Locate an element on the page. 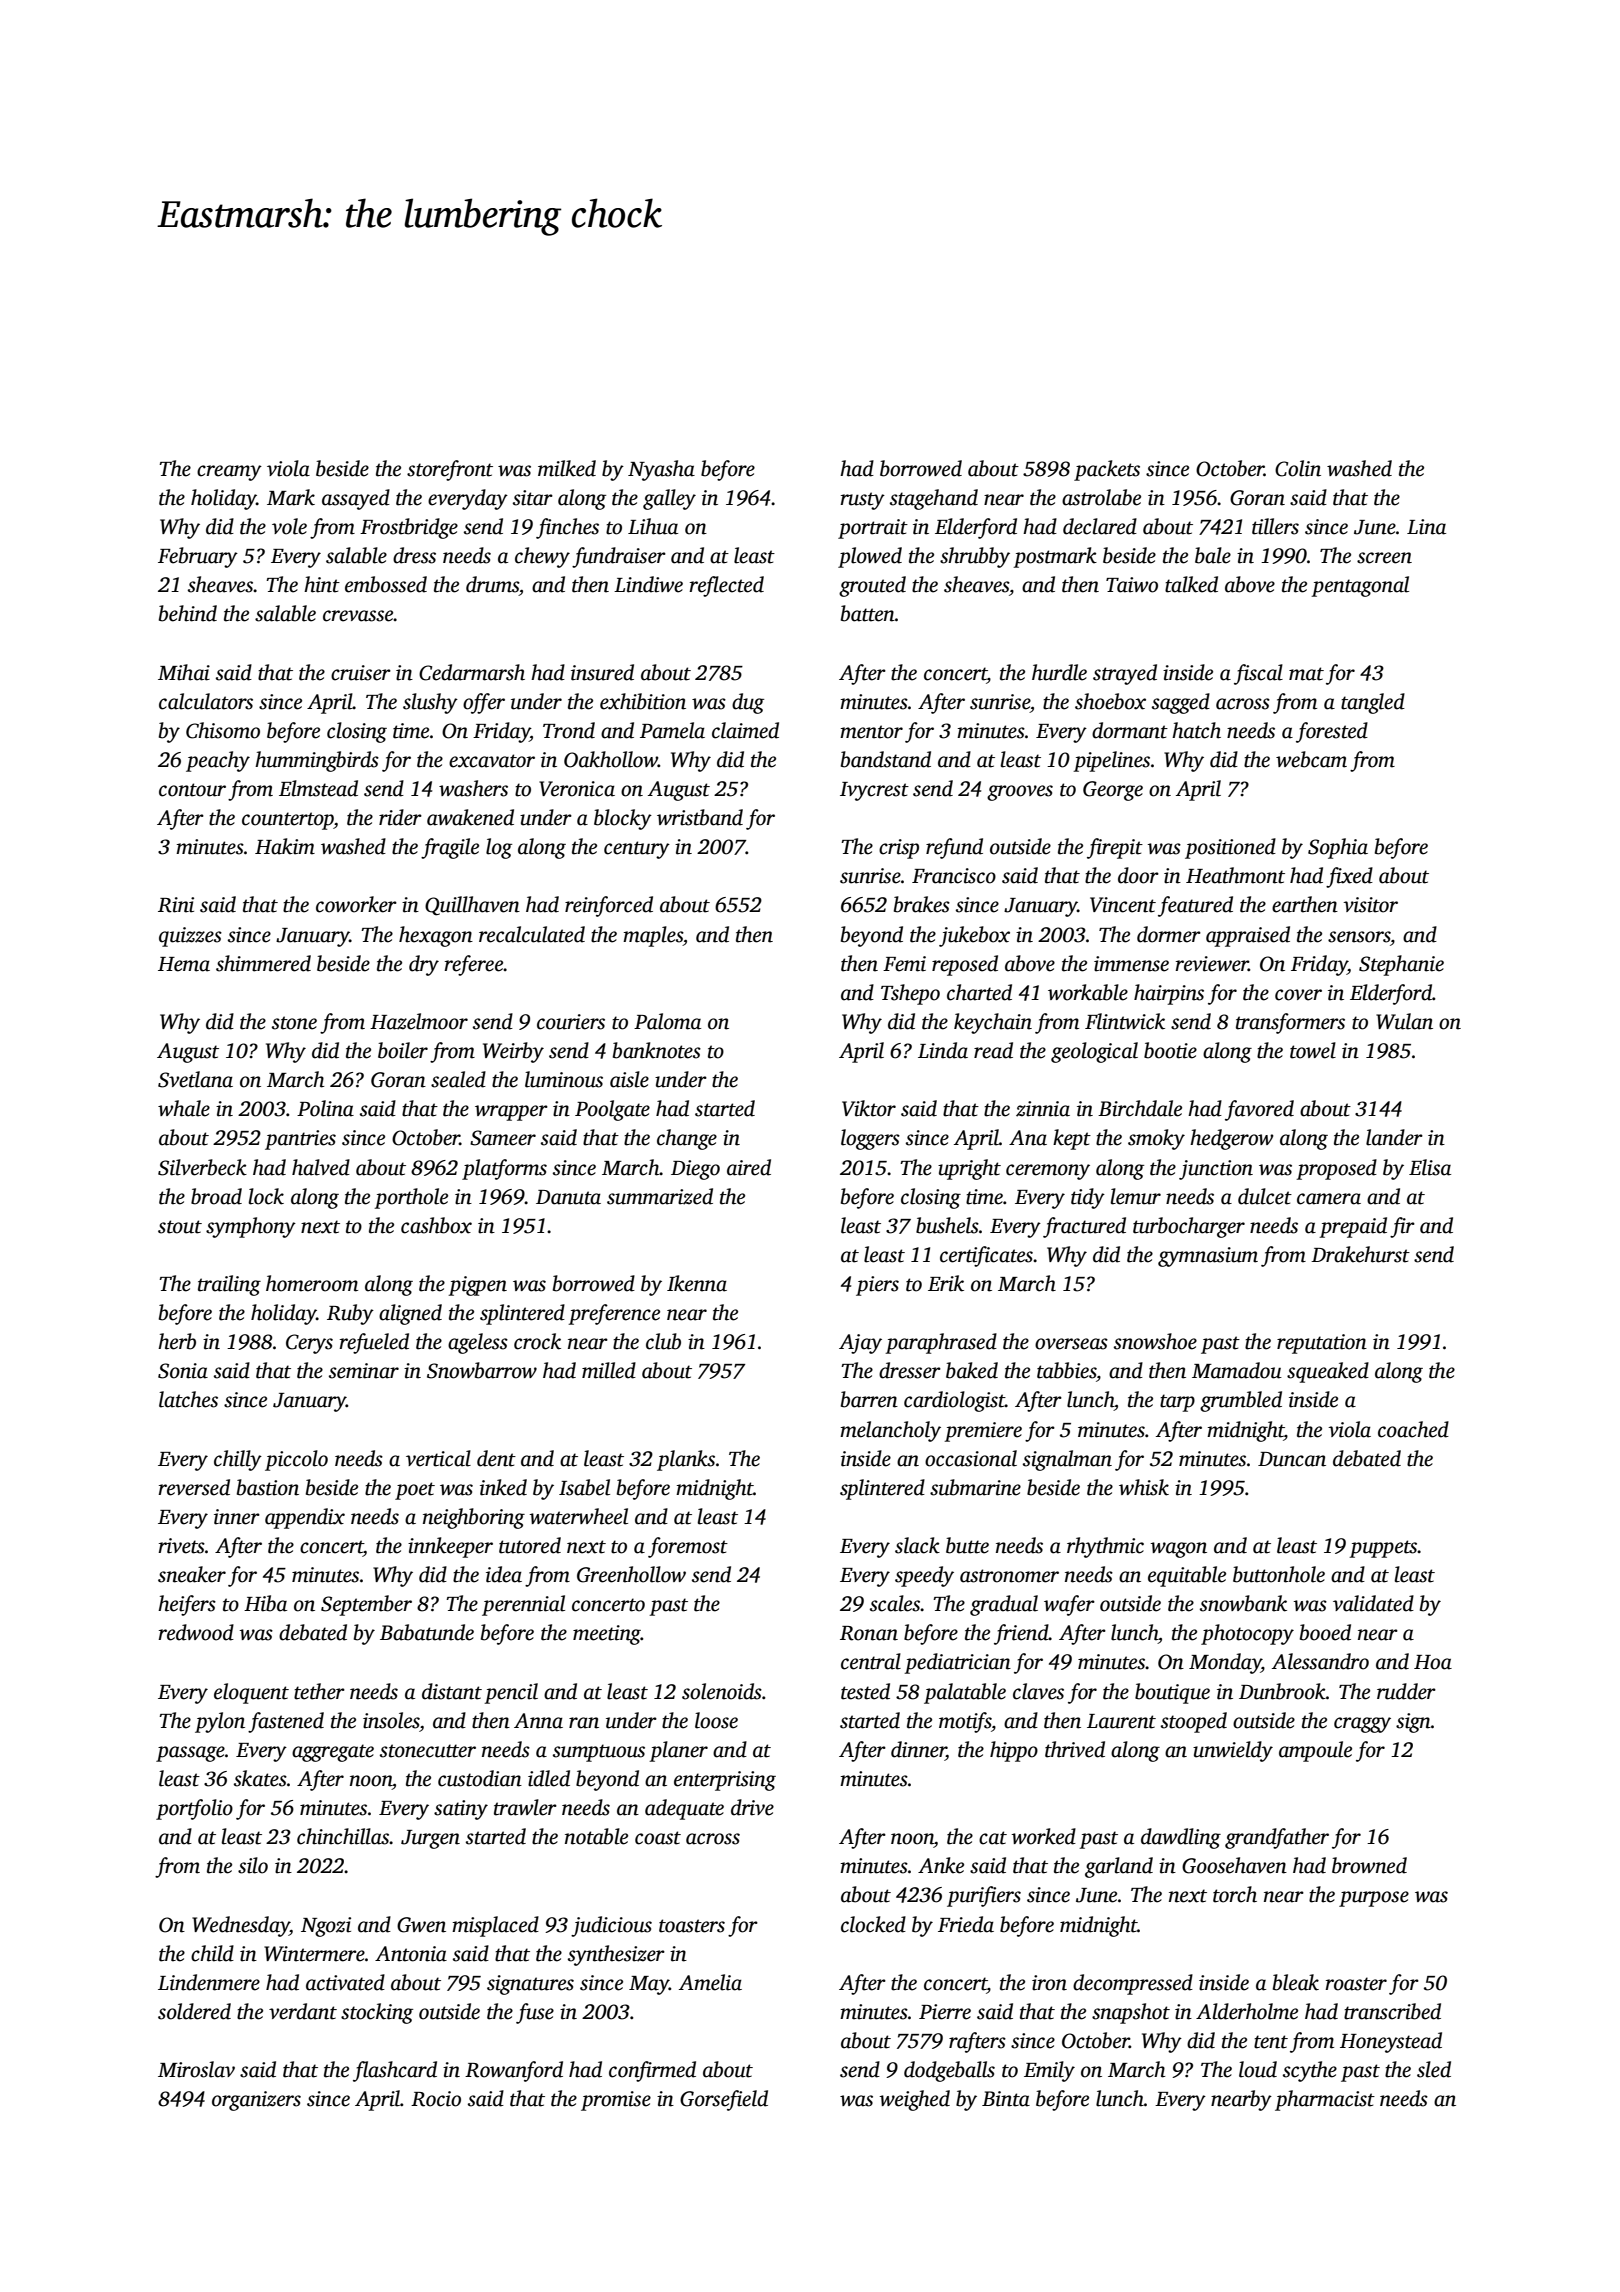  bootie is located at coordinates (1170, 1050).
